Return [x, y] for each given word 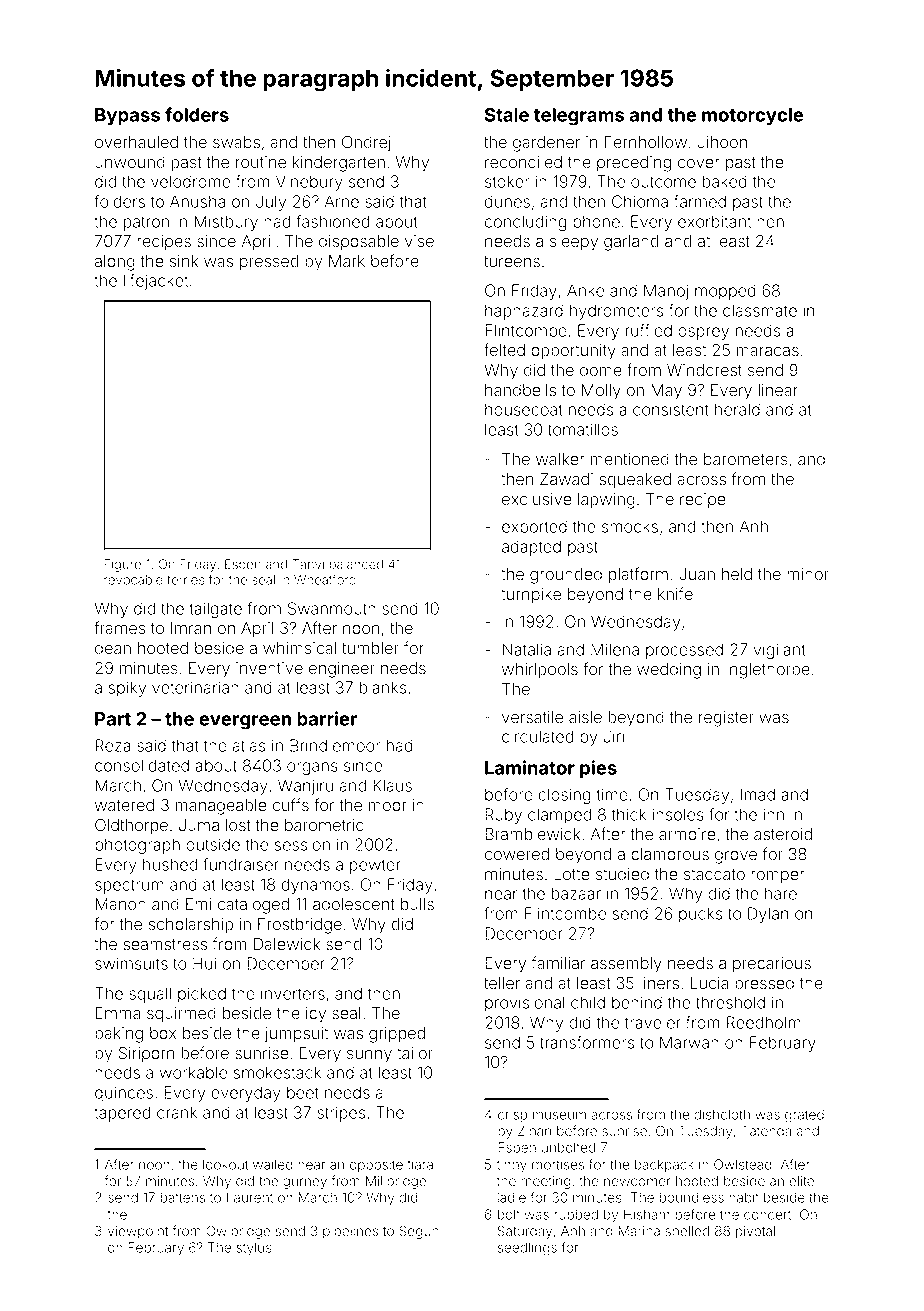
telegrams [579, 117]
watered [124, 805]
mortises [558, 1164]
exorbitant [714, 221]
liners [659, 983]
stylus [254, 1249]
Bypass [127, 117]
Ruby [503, 816]
